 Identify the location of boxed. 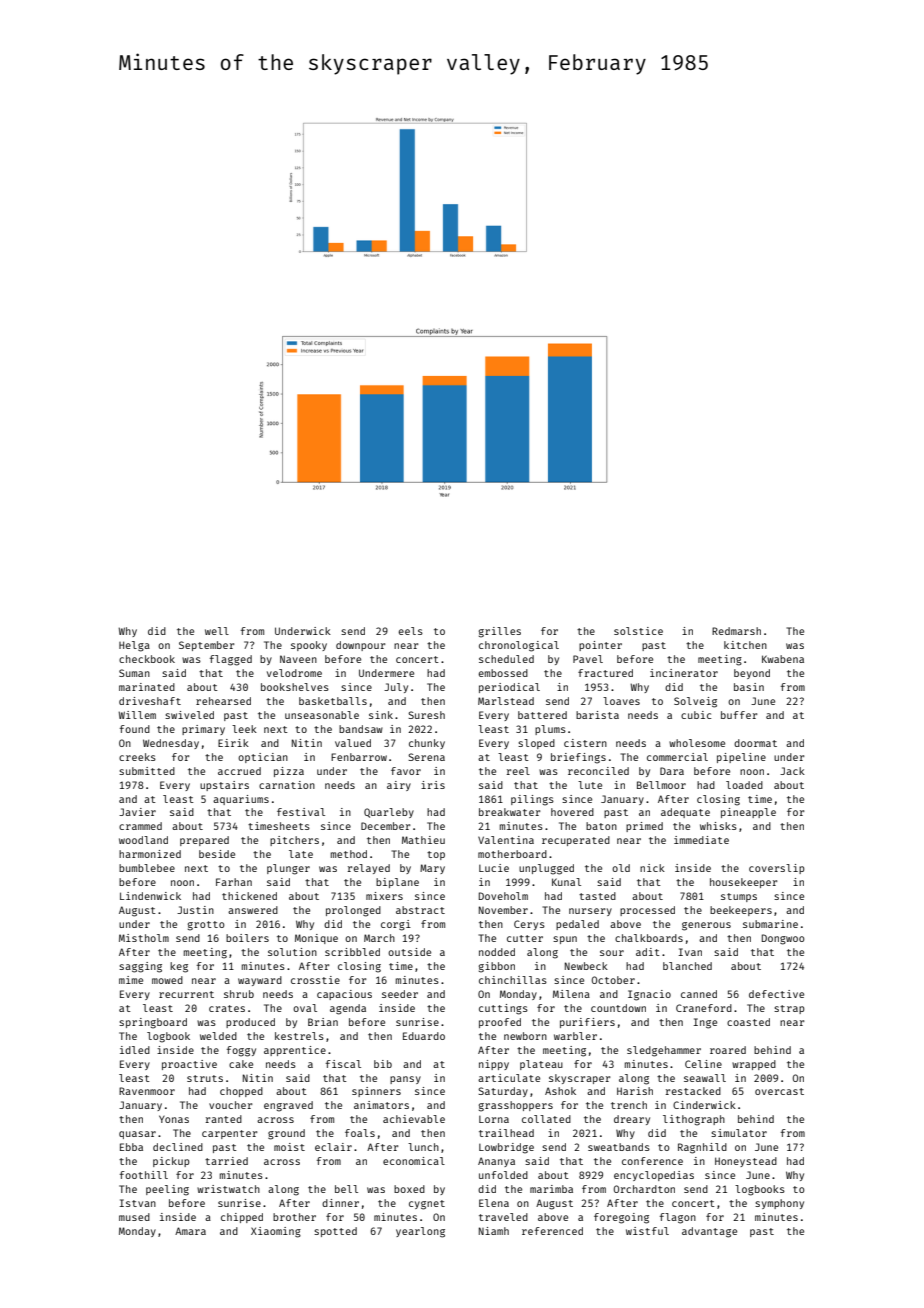
(409, 1189).
